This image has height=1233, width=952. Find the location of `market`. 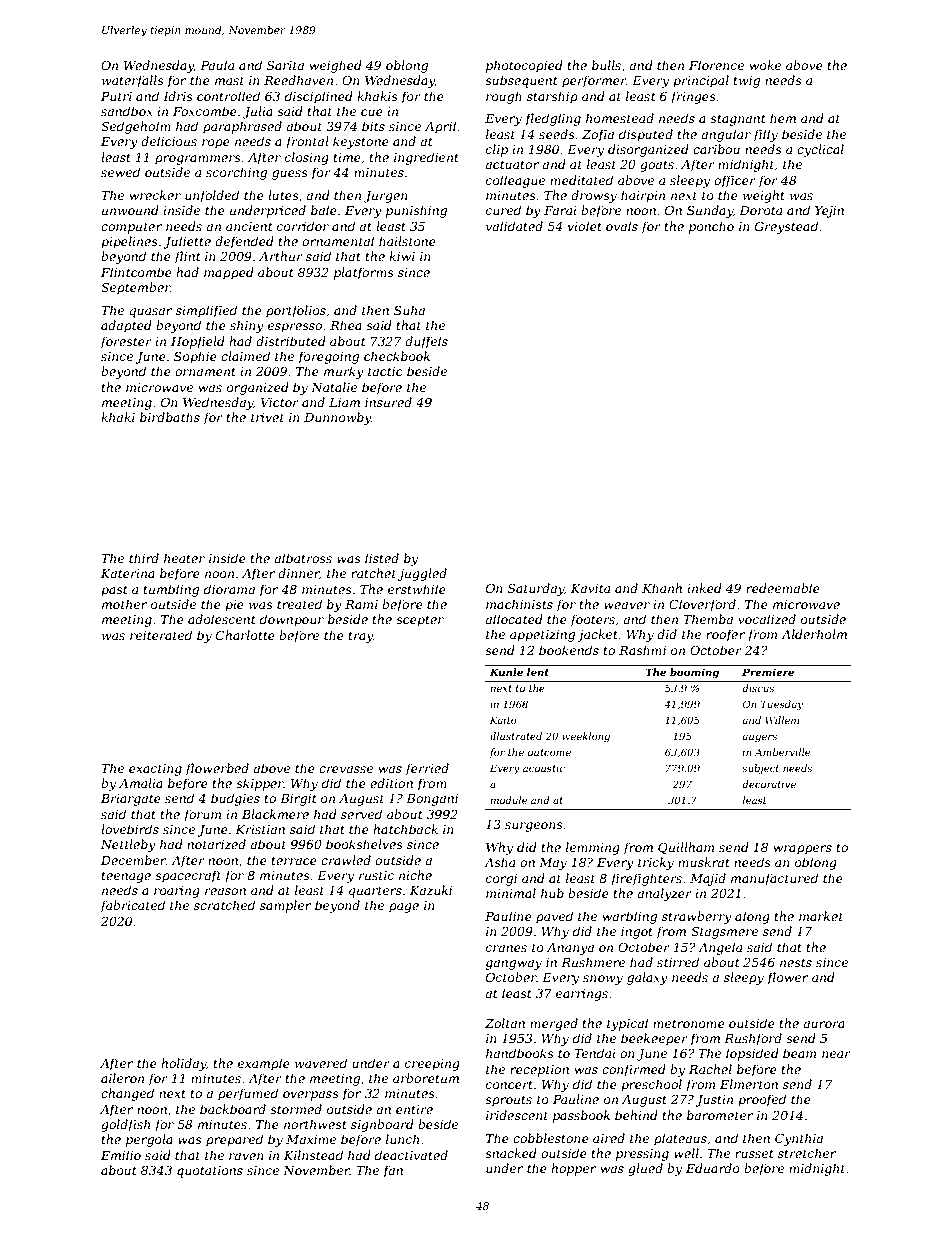

market is located at coordinates (821, 916).
